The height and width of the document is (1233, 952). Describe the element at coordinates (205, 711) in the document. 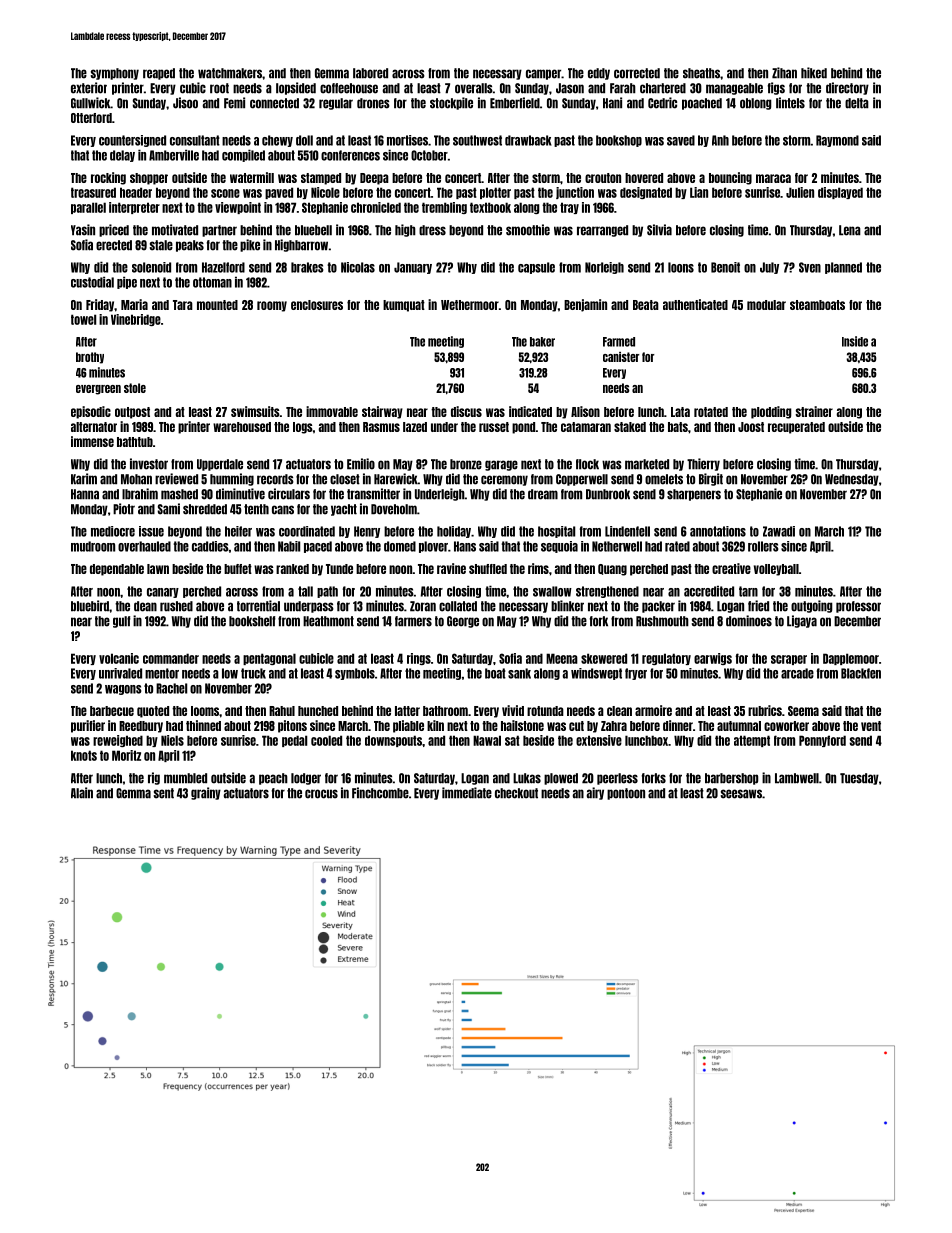

I see `looms` at that location.
